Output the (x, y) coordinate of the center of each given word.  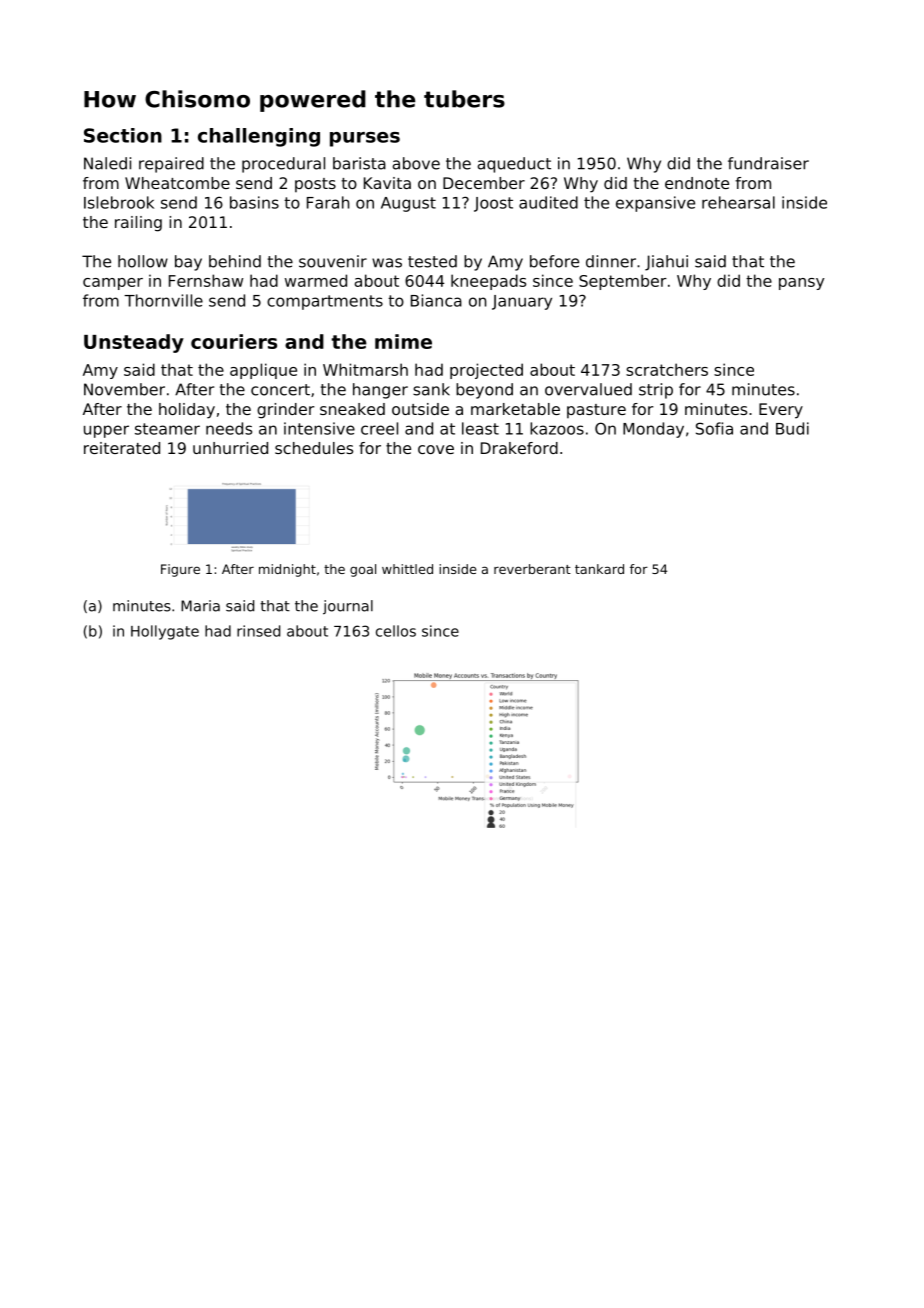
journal (348, 607)
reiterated (122, 448)
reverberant (532, 569)
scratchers (667, 369)
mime (403, 341)
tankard (599, 569)
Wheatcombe (177, 183)
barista (359, 163)
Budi (792, 428)
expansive (655, 204)
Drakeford (519, 448)
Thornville (163, 300)
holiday (187, 411)
